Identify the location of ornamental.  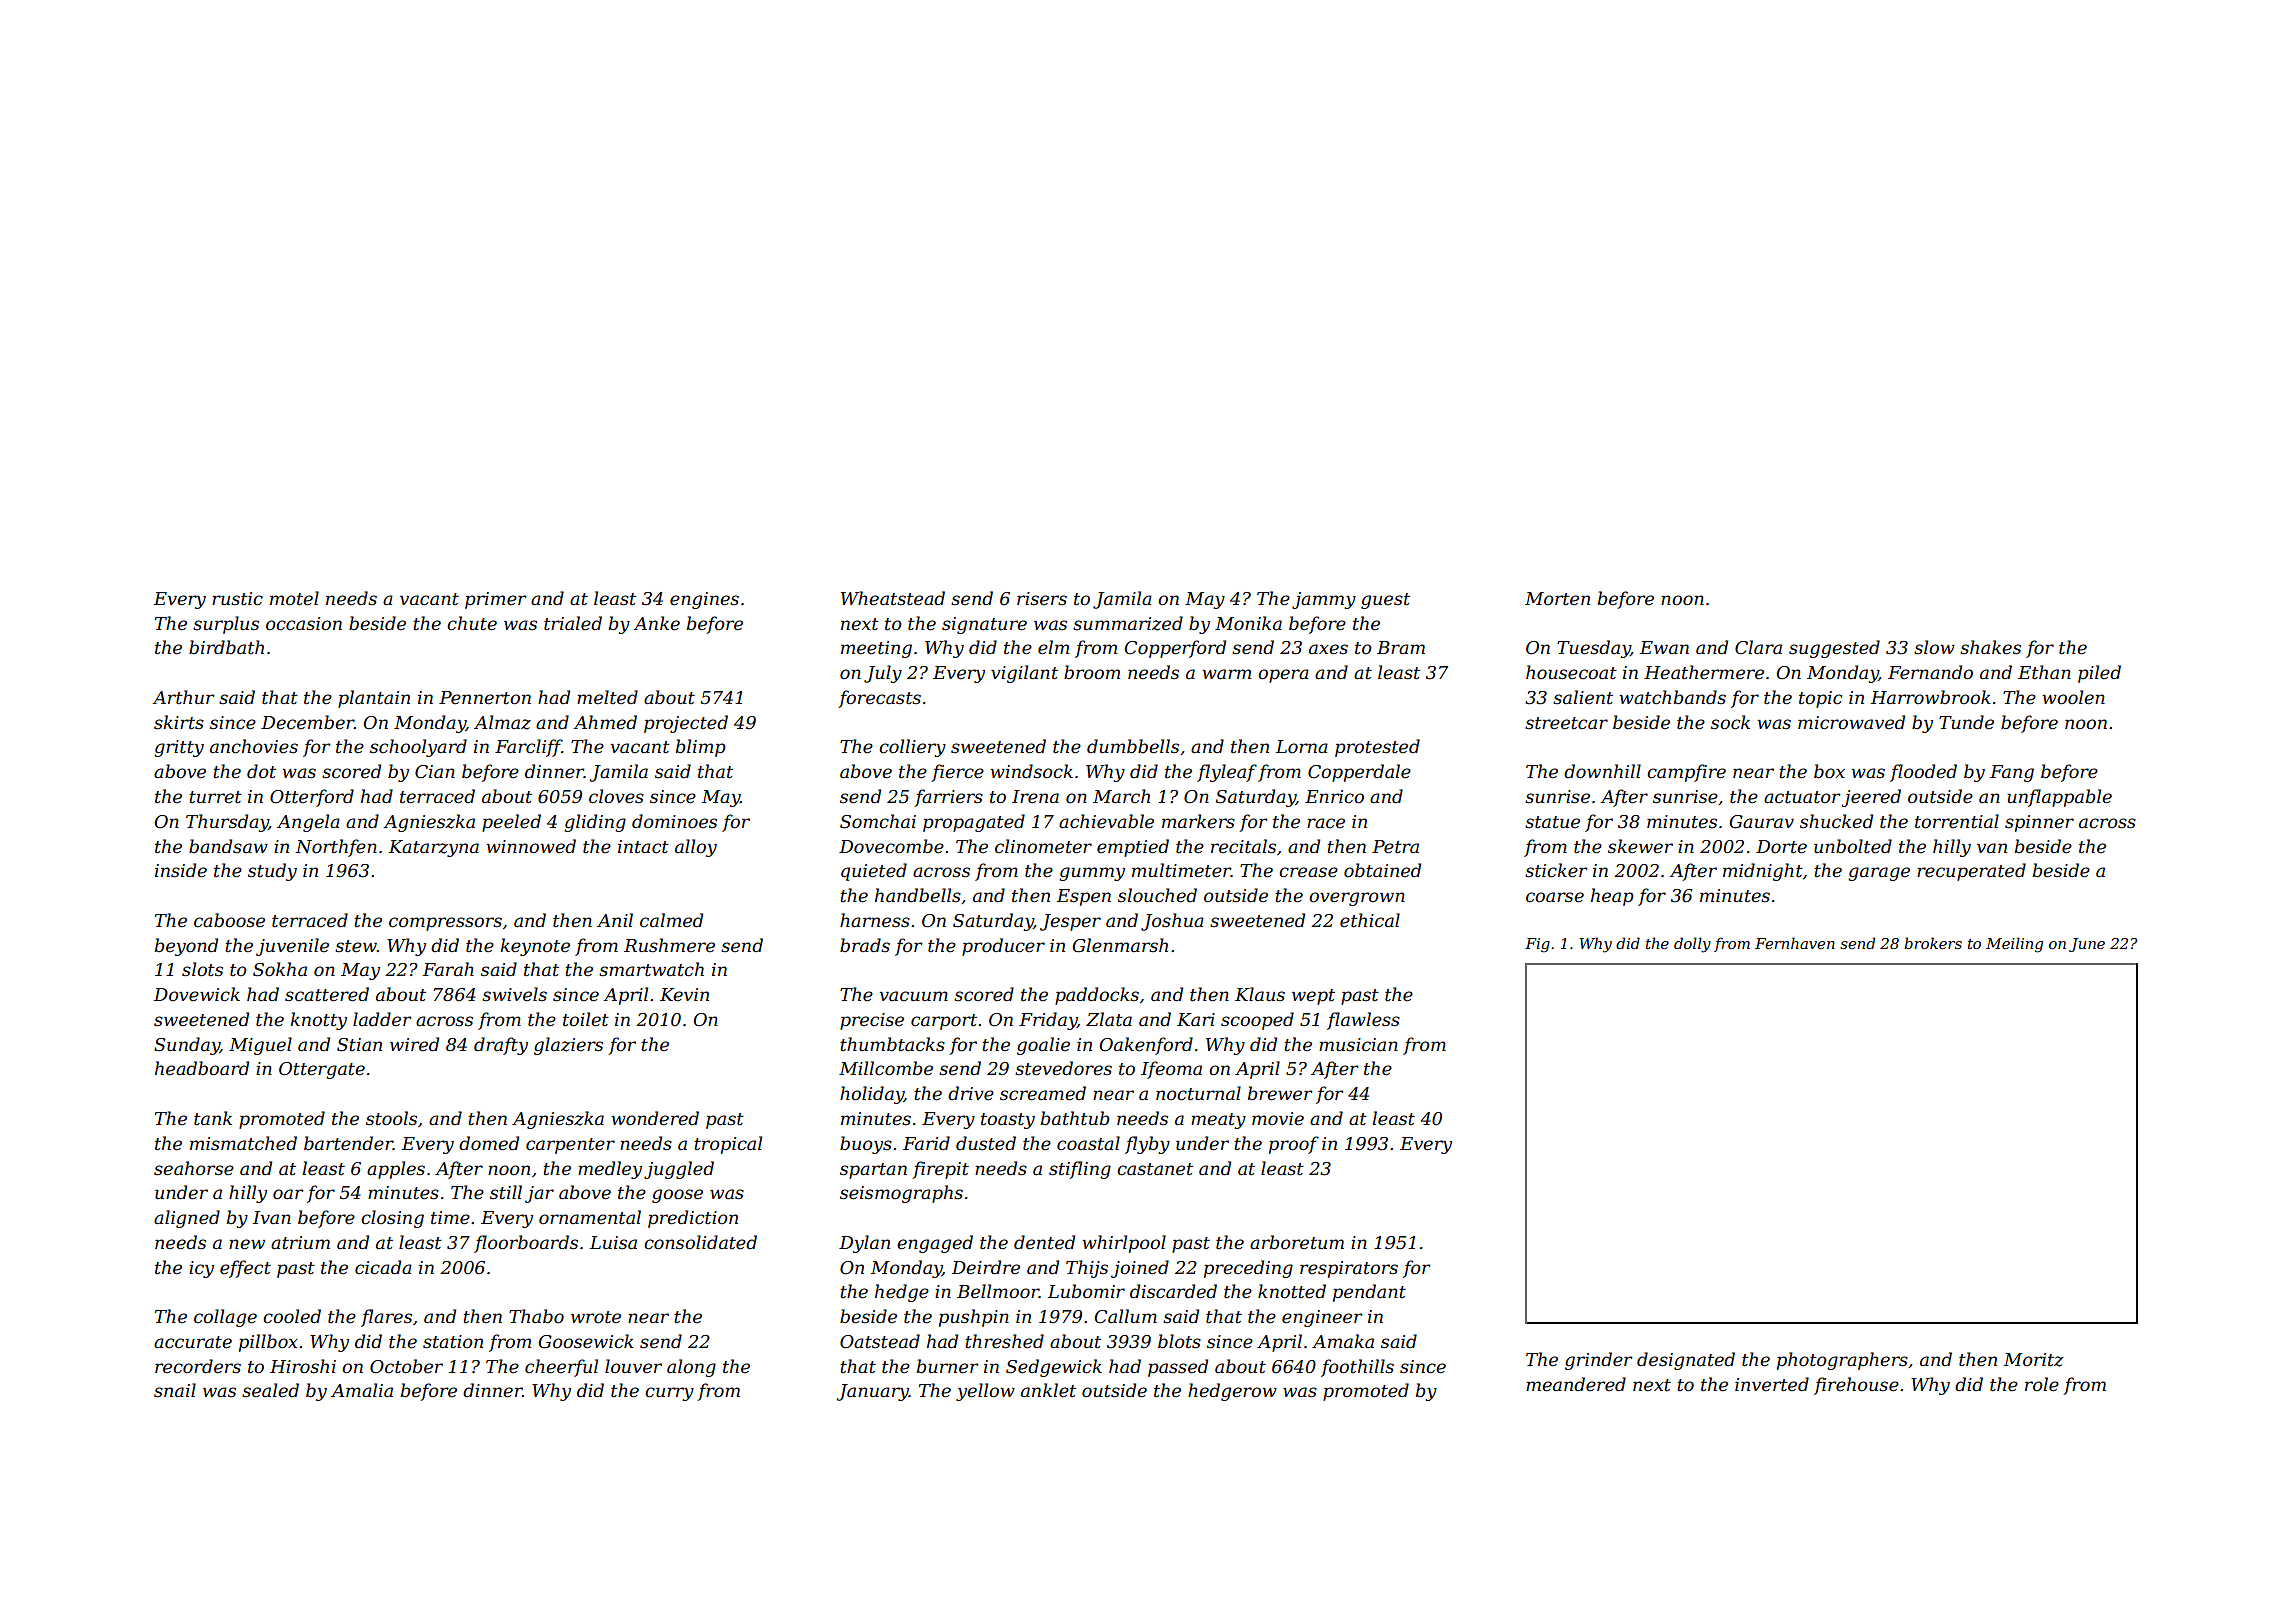
(590, 1217).
